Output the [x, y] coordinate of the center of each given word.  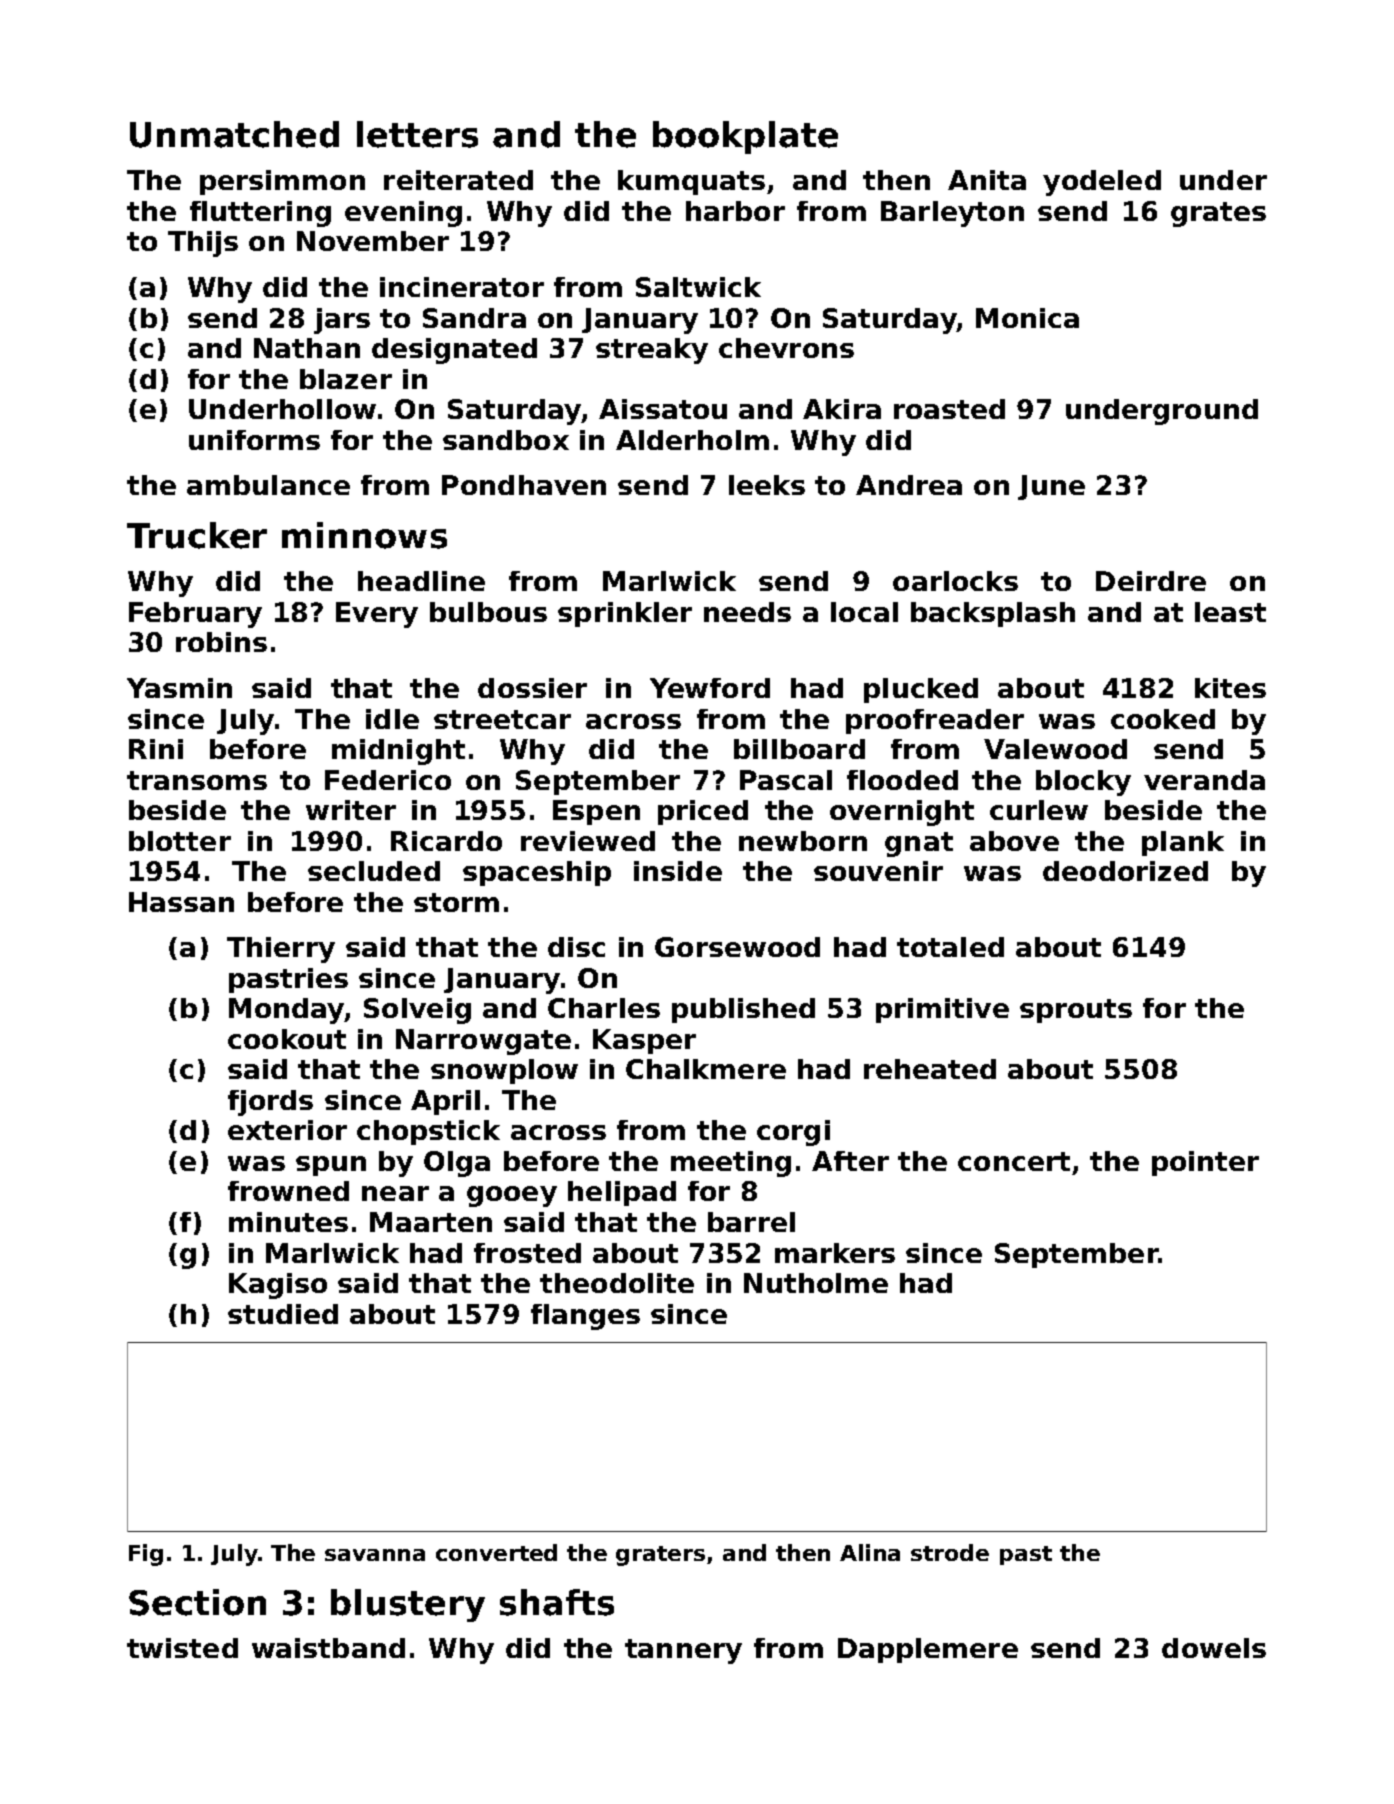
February [195, 615]
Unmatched [234, 134]
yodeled [1102, 183]
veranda [1204, 780]
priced [703, 812]
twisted [182, 1648]
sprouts [1076, 1011]
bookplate [745, 137]
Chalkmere [706, 1069]
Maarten [431, 1222]
